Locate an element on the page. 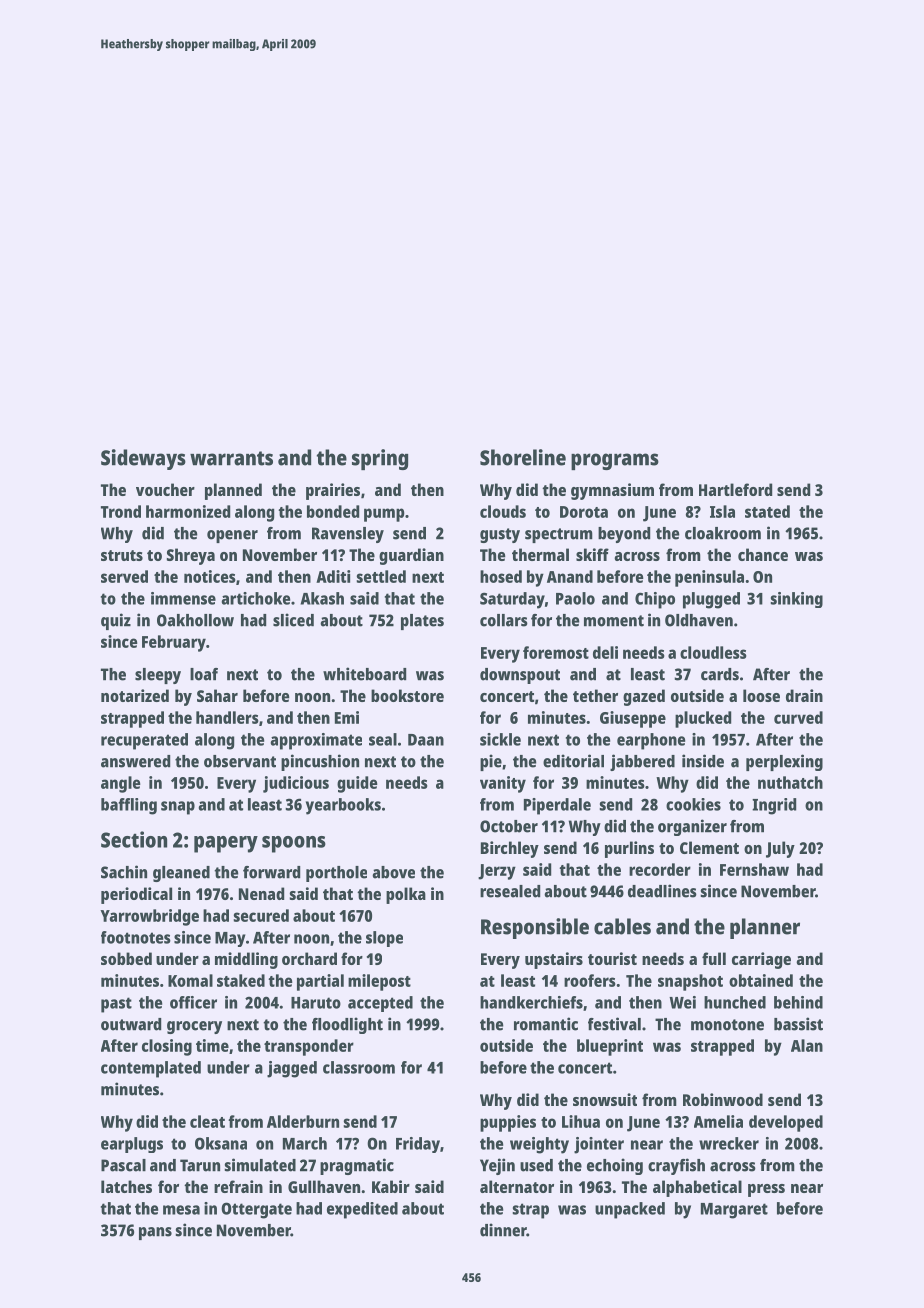  orchard is located at coordinates (309, 958).
